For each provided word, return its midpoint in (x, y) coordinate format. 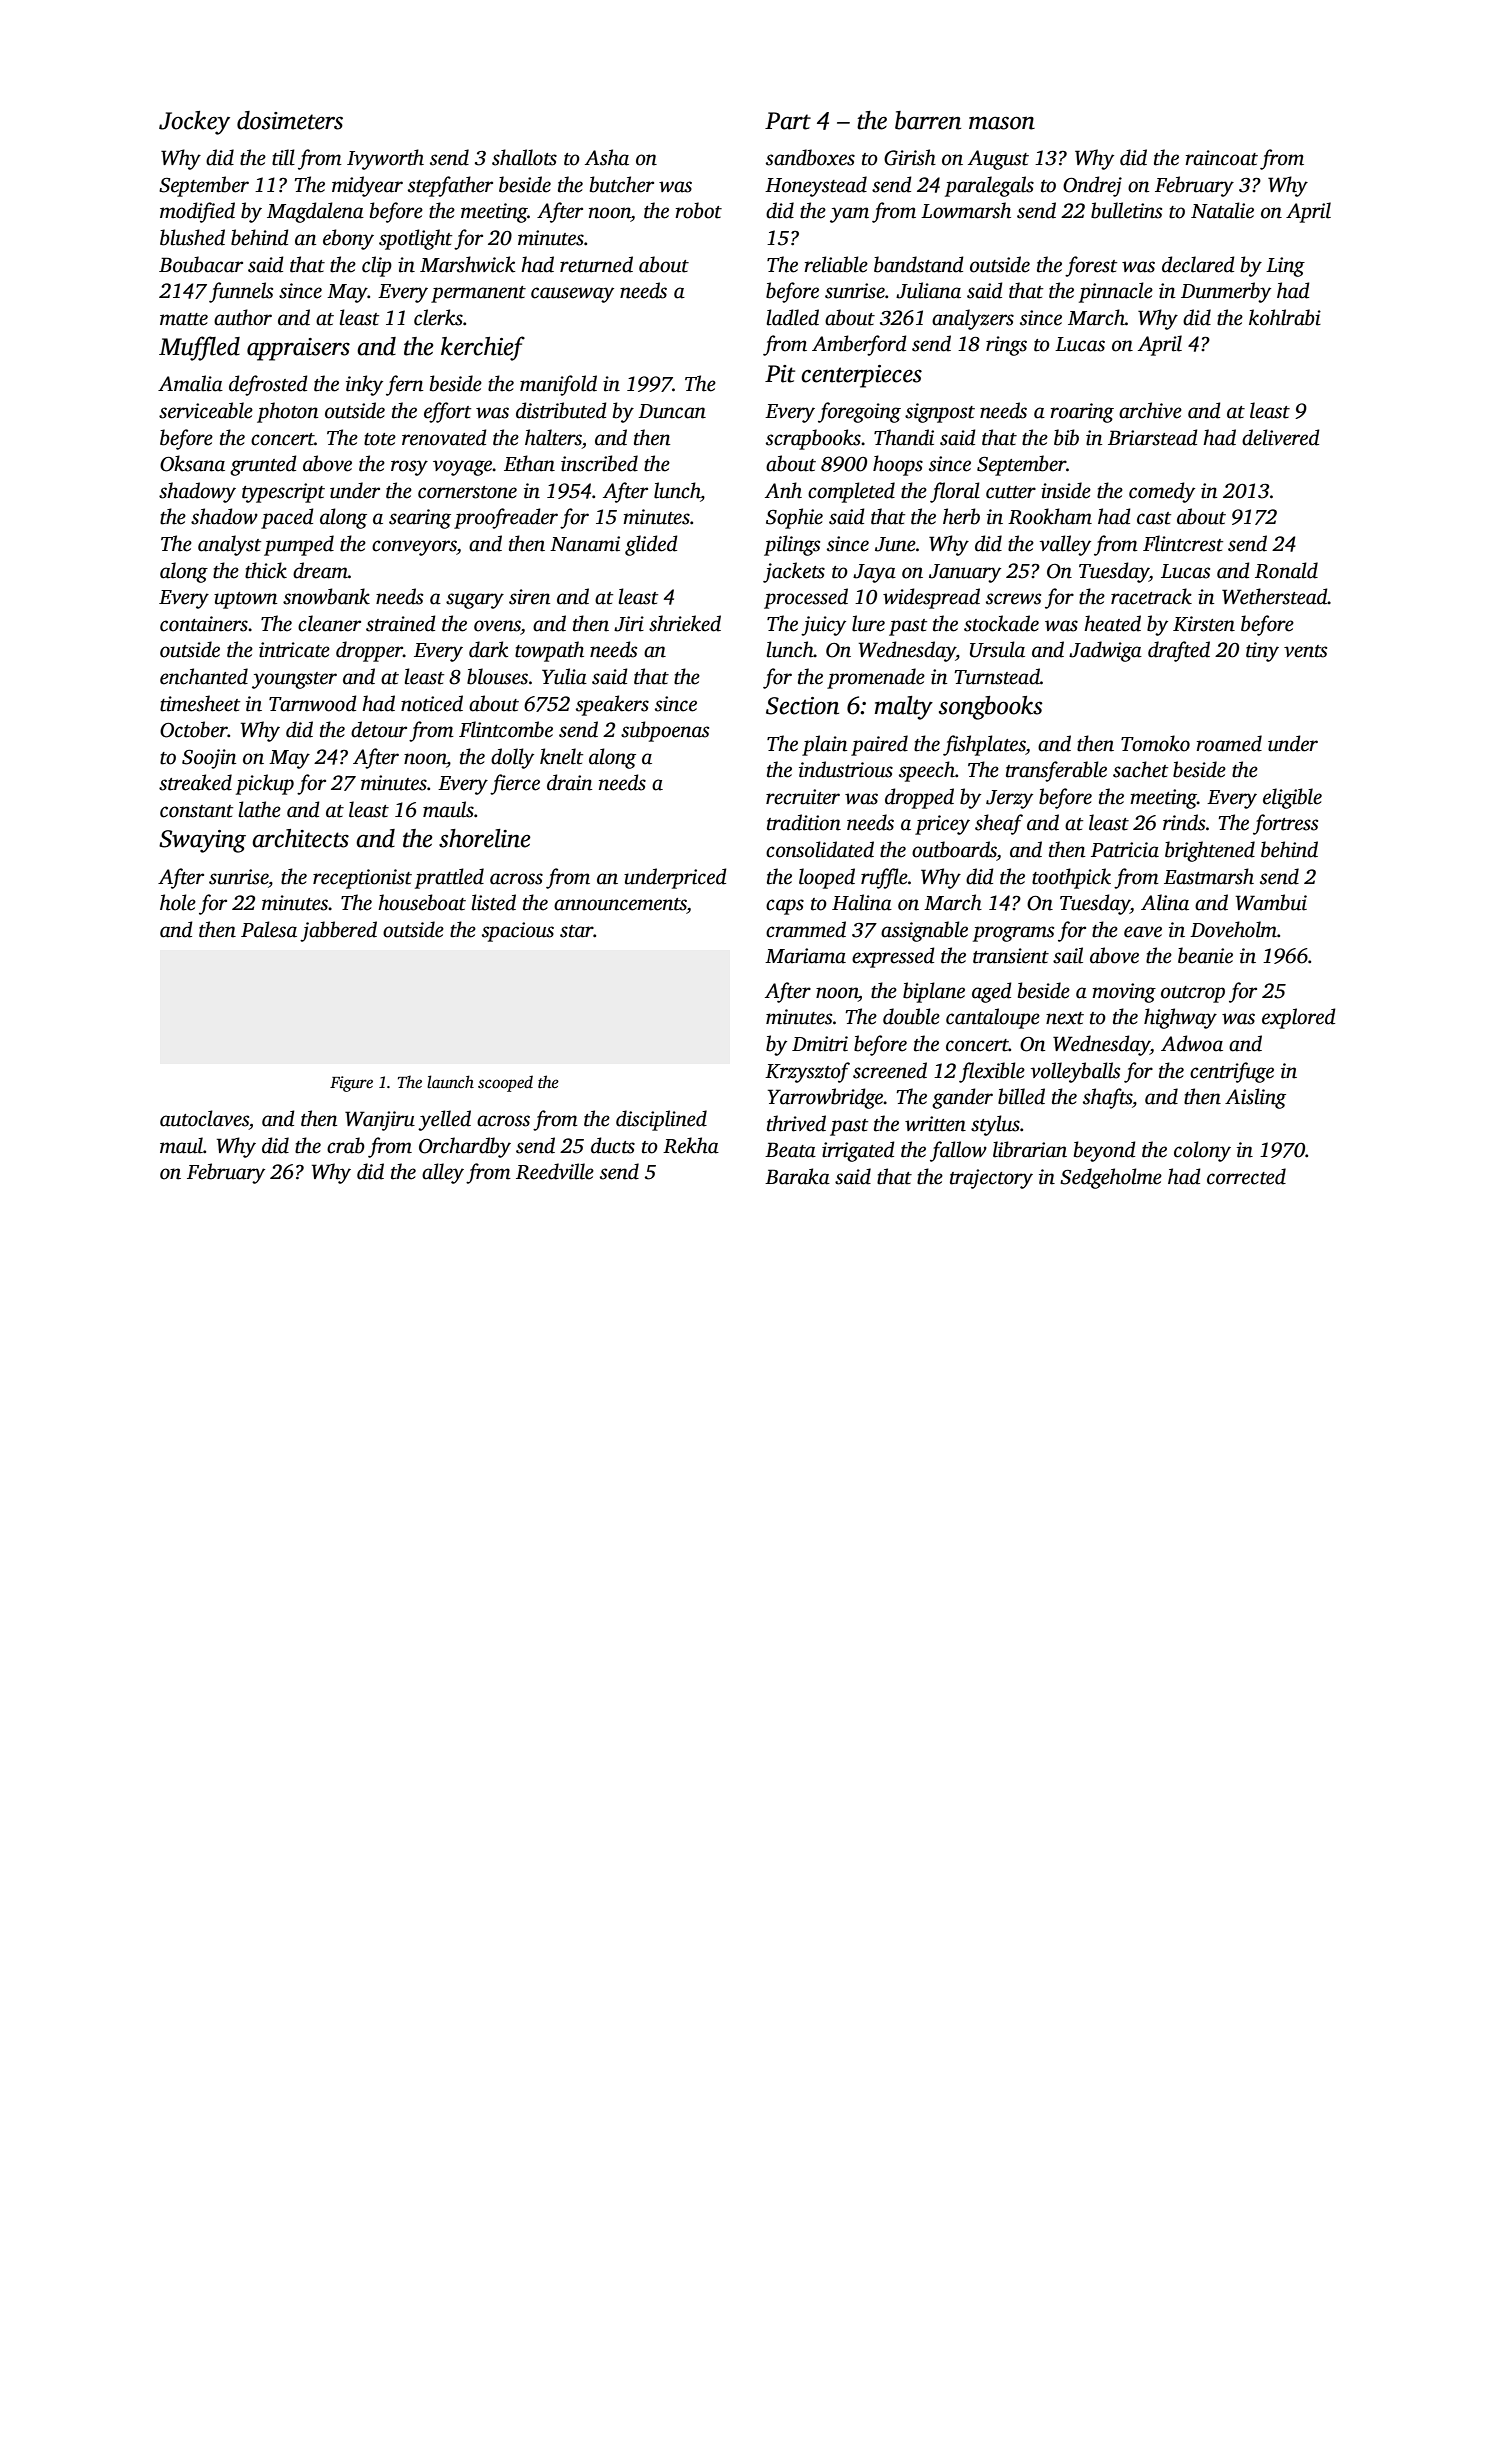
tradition (804, 822)
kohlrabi (1285, 317)
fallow (958, 1151)
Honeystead (816, 186)
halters (553, 437)
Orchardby (465, 1147)
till (283, 157)
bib (1066, 437)
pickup (265, 784)
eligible (1292, 798)
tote (380, 439)
